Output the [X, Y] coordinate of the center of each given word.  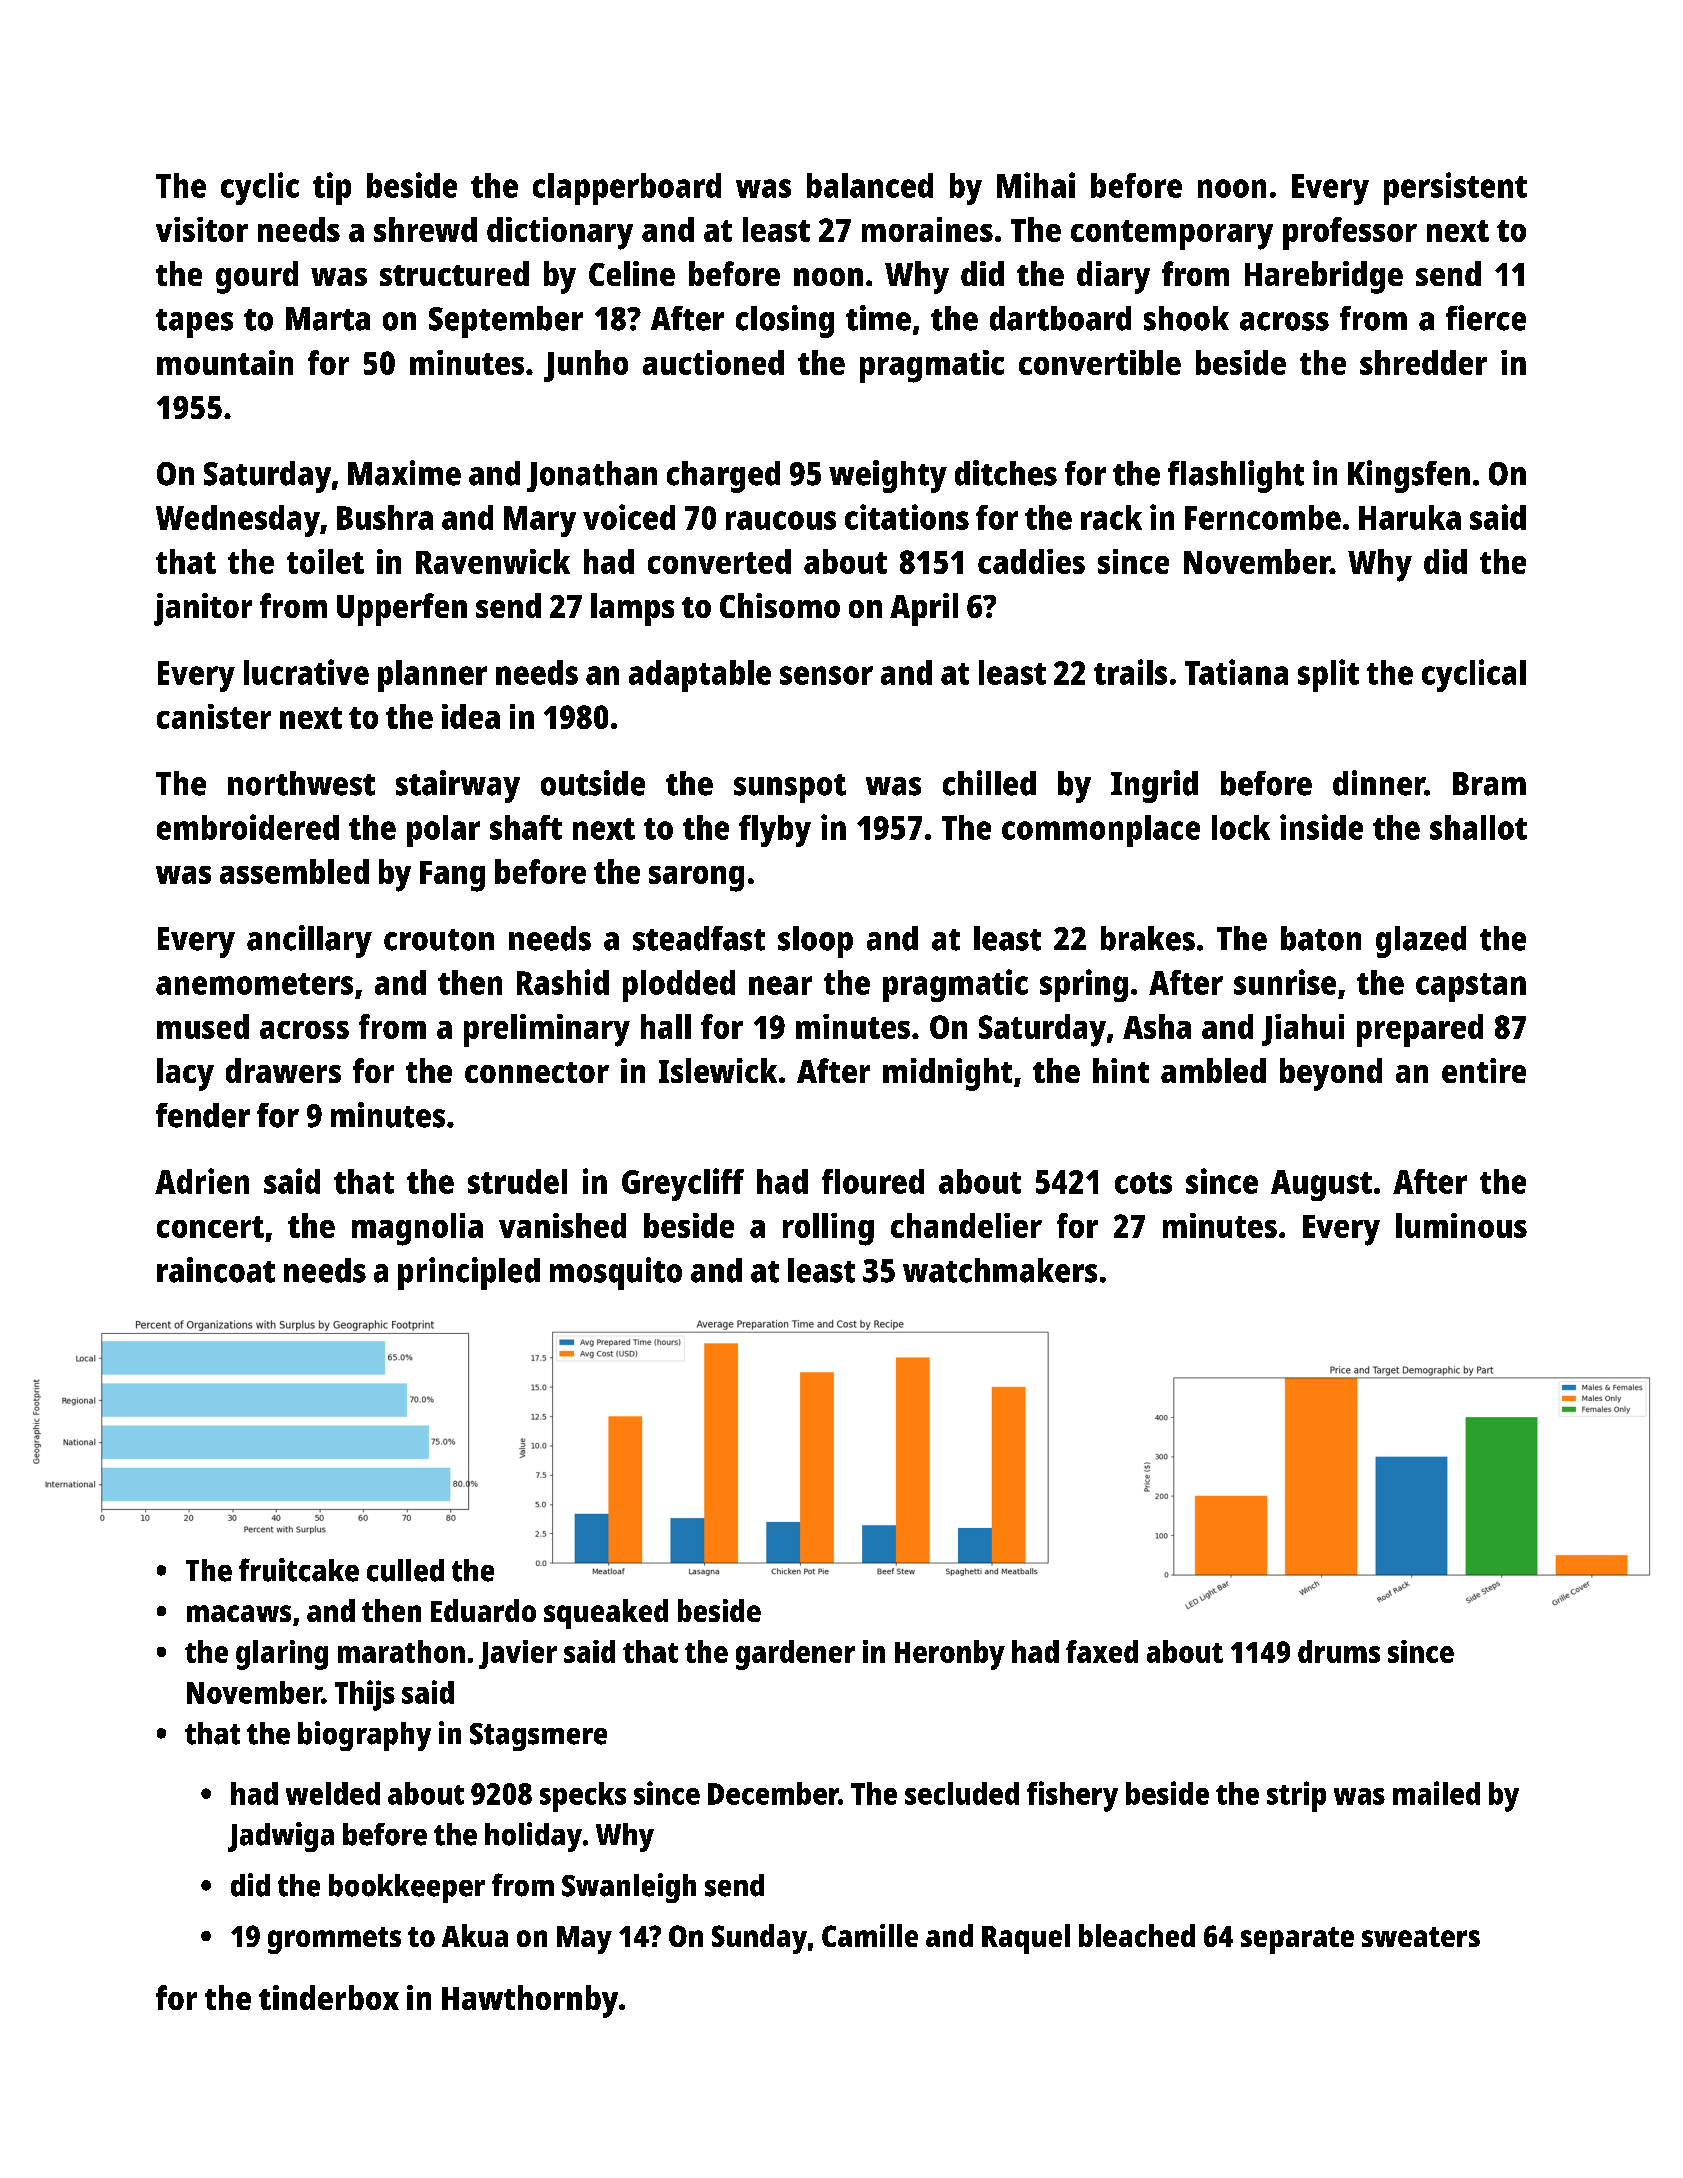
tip [332, 188]
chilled [989, 783]
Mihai [1036, 185]
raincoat [216, 1270]
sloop [815, 942]
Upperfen [402, 609]
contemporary [1172, 235]
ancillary [309, 941]
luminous [1461, 1225]
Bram [1489, 784]
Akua [475, 1935]
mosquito [616, 1273]
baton [1321, 938]
